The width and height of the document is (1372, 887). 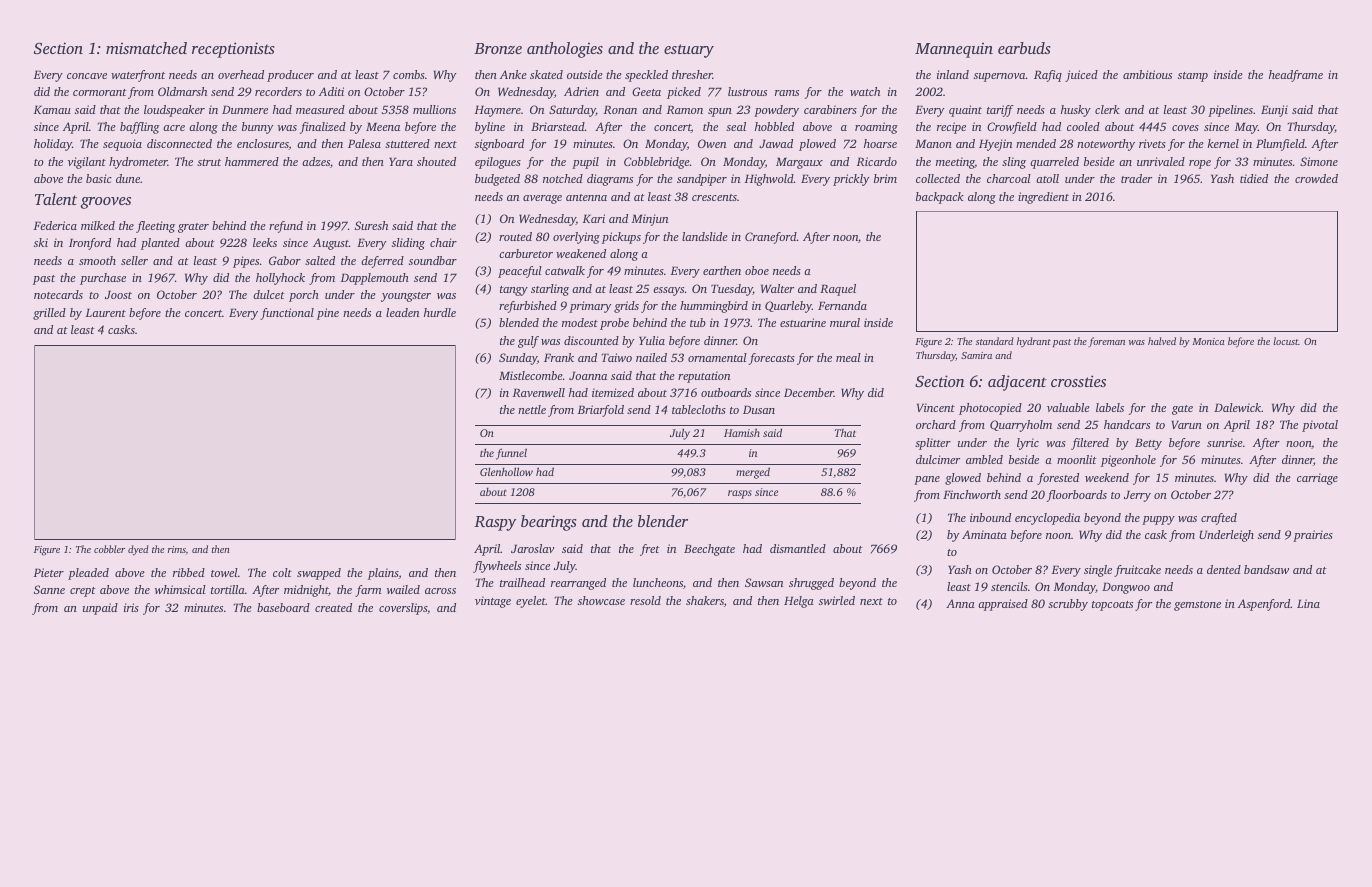 I want to click on coverslips, so click(x=403, y=609).
